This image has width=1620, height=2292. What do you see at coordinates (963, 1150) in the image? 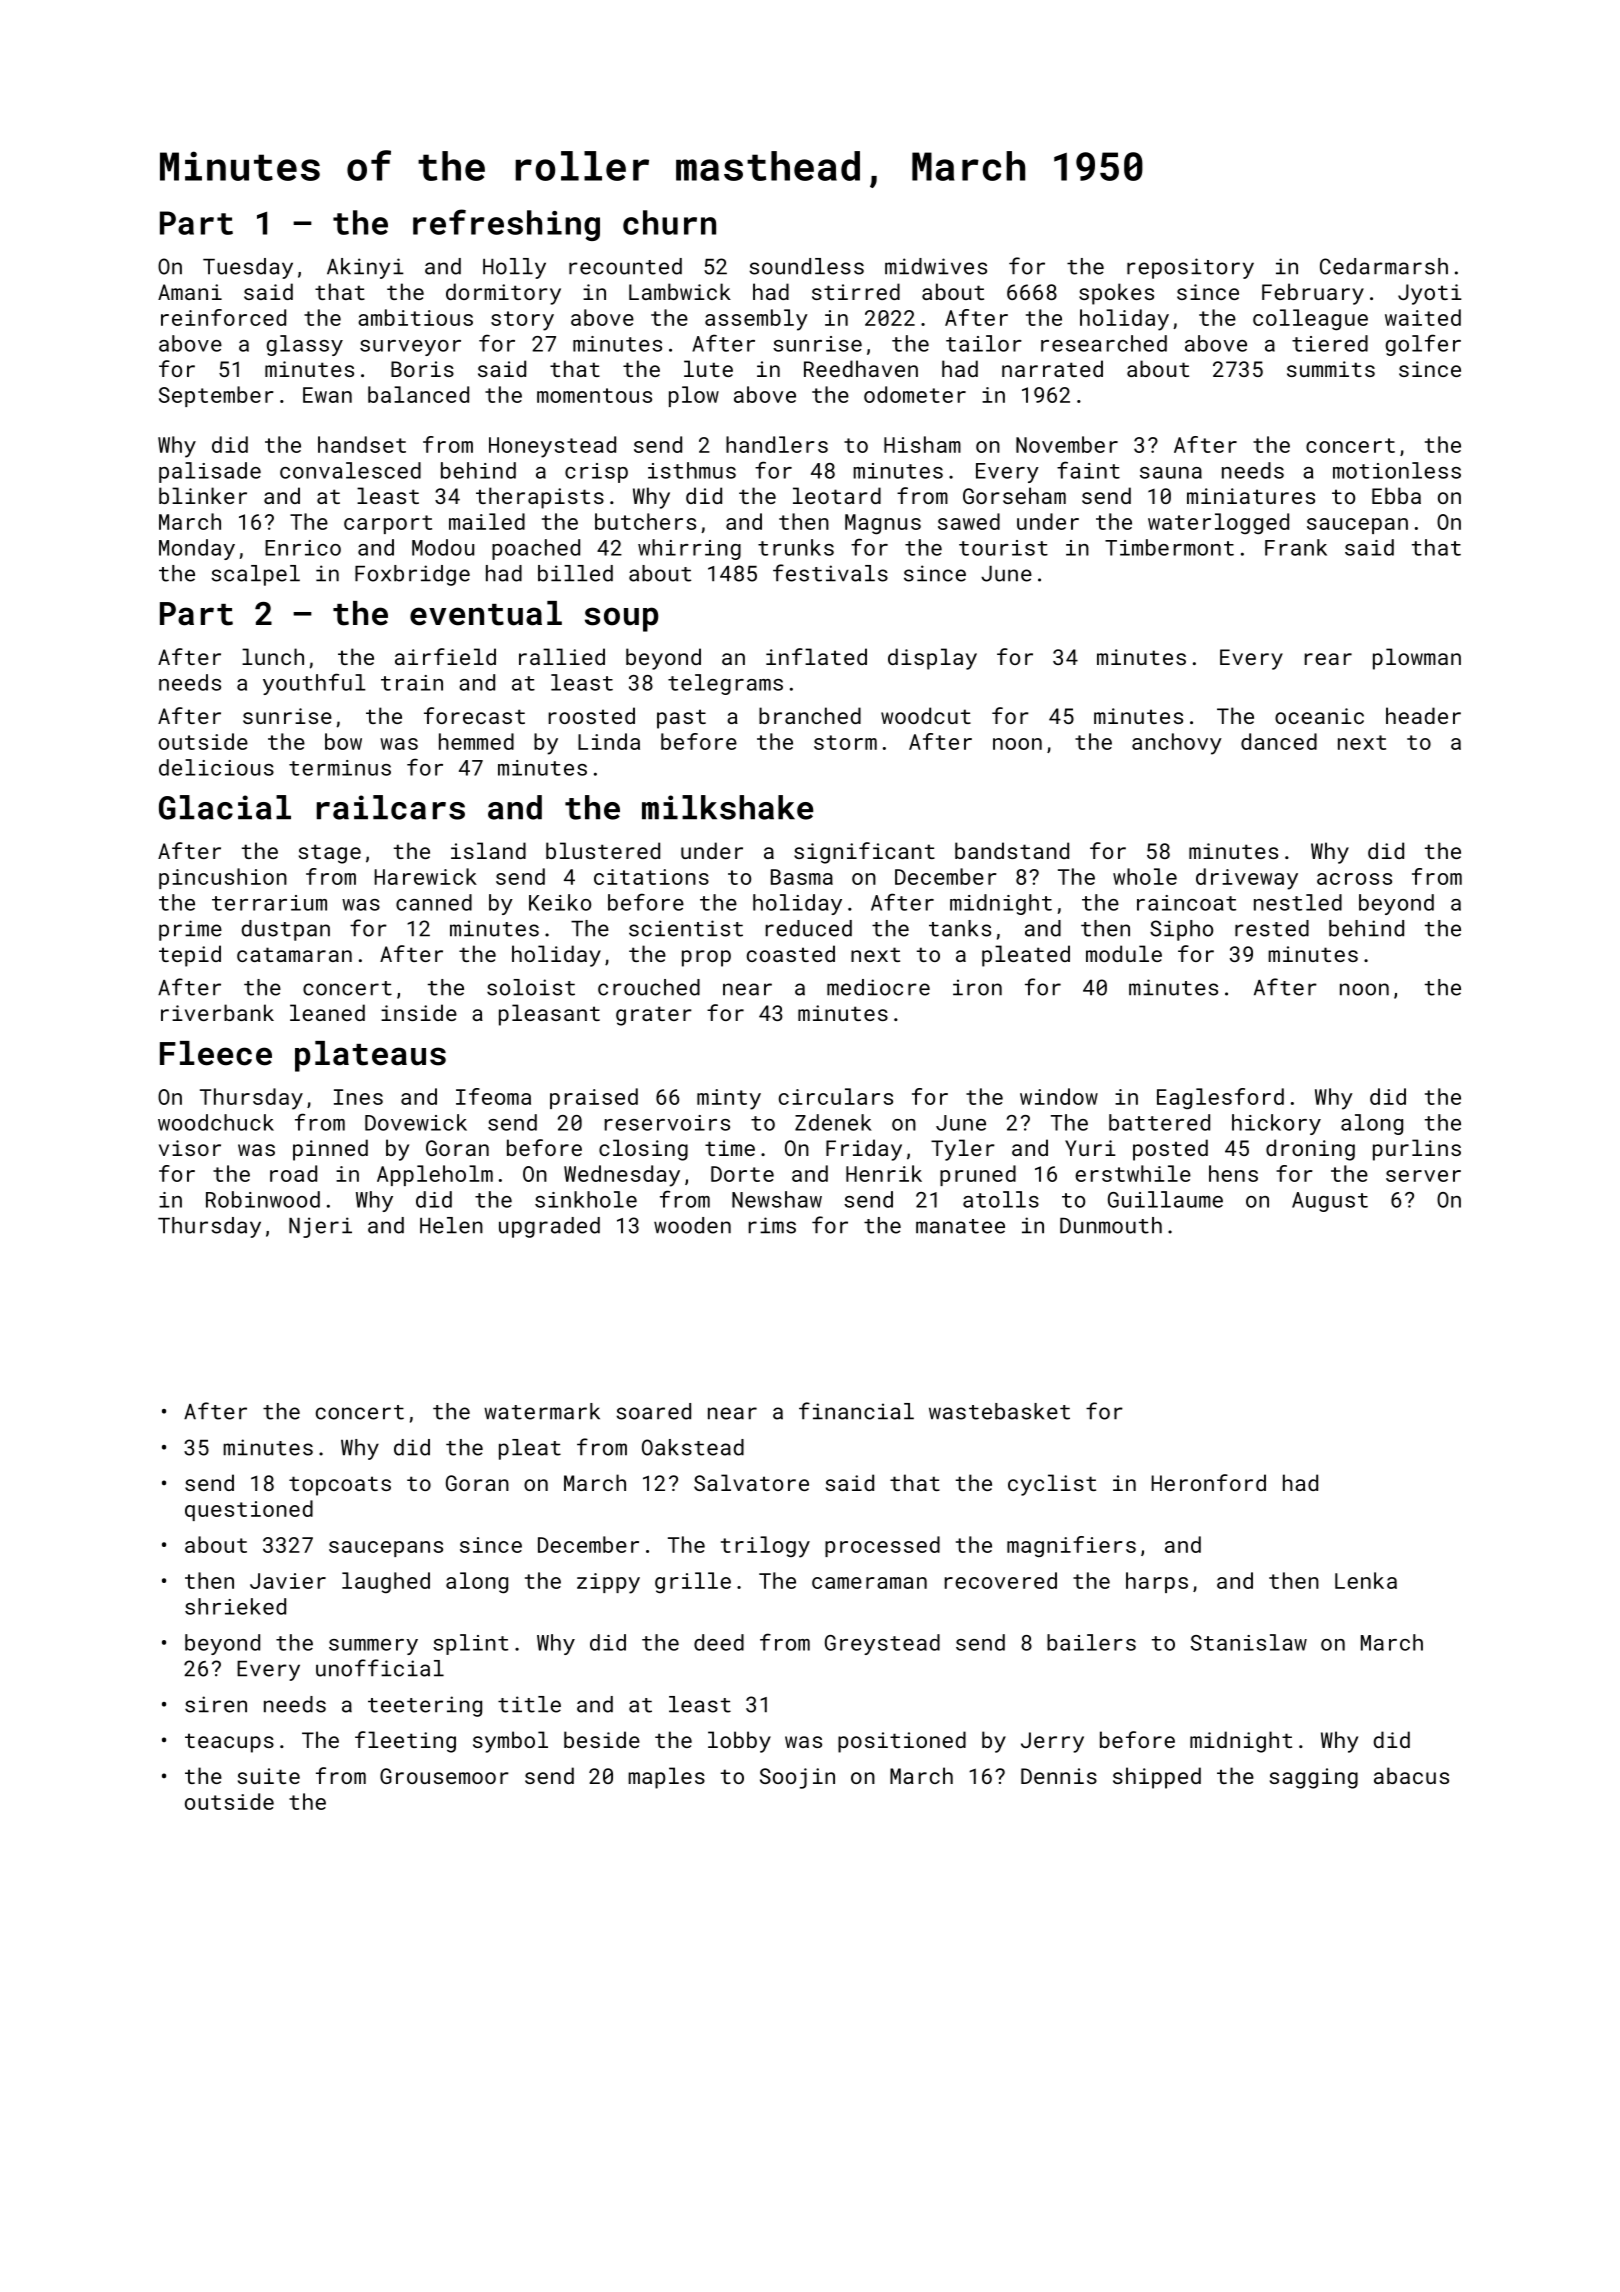
I see `Tyler` at bounding box center [963, 1150].
